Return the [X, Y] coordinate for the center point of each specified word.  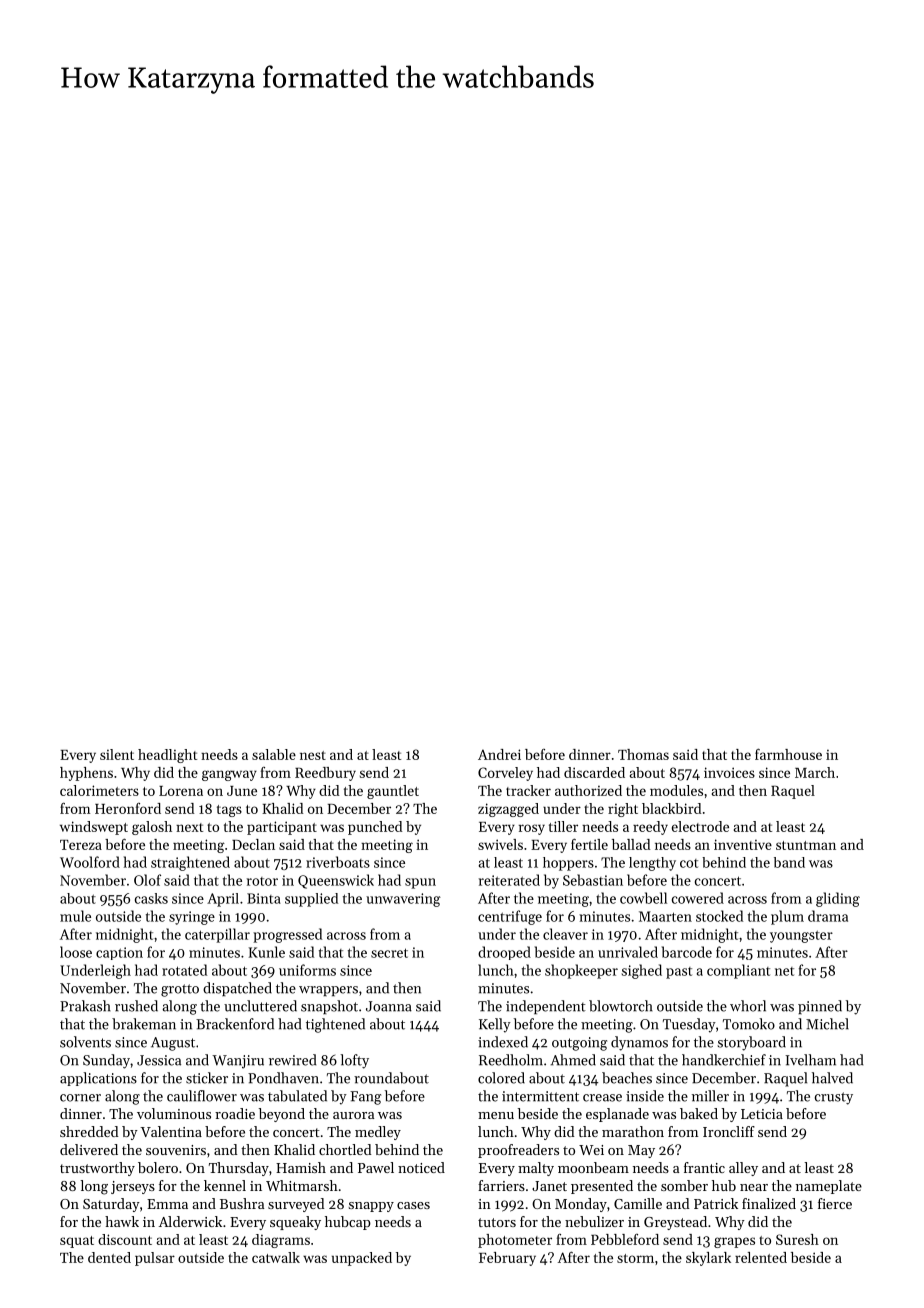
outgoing [579, 1044]
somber [684, 1185]
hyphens [86, 774]
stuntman [806, 845]
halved [832, 1078]
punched [375, 828]
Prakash [85, 1006]
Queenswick [336, 881]
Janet [549, 1186]
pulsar [155, 1259]
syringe [192, 918]
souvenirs [176, 1150]
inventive [743, 844]
